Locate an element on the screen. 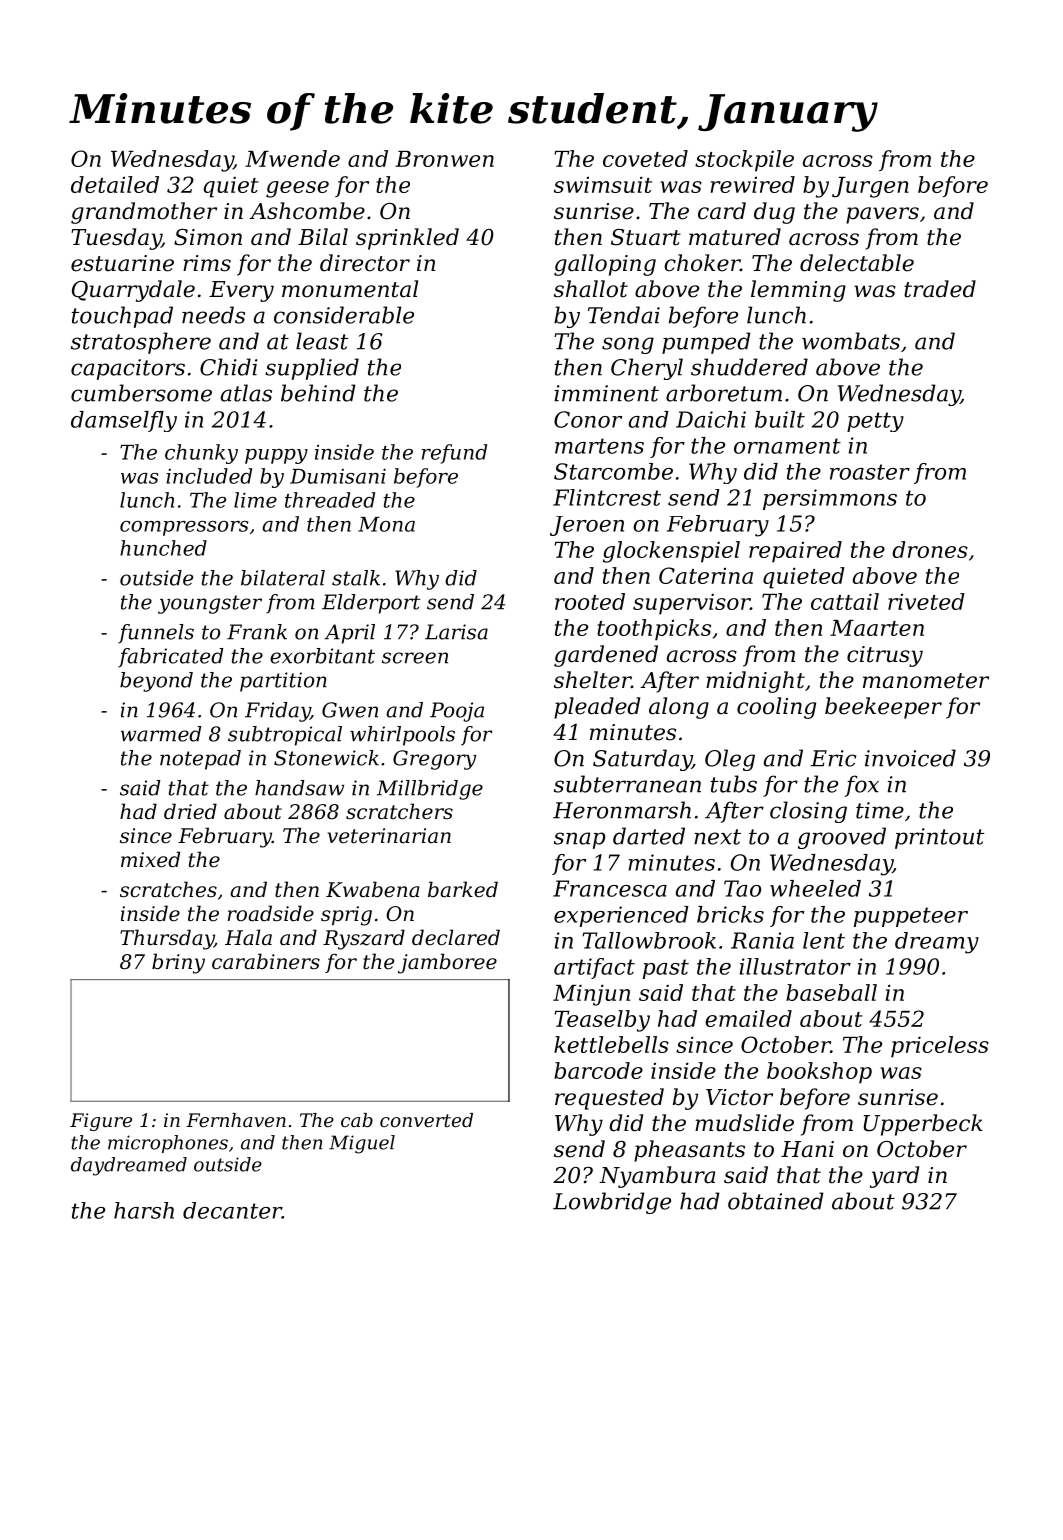 This screenshot has width=1063, height=1540. microphones is located at coordinates (168, 1144).
